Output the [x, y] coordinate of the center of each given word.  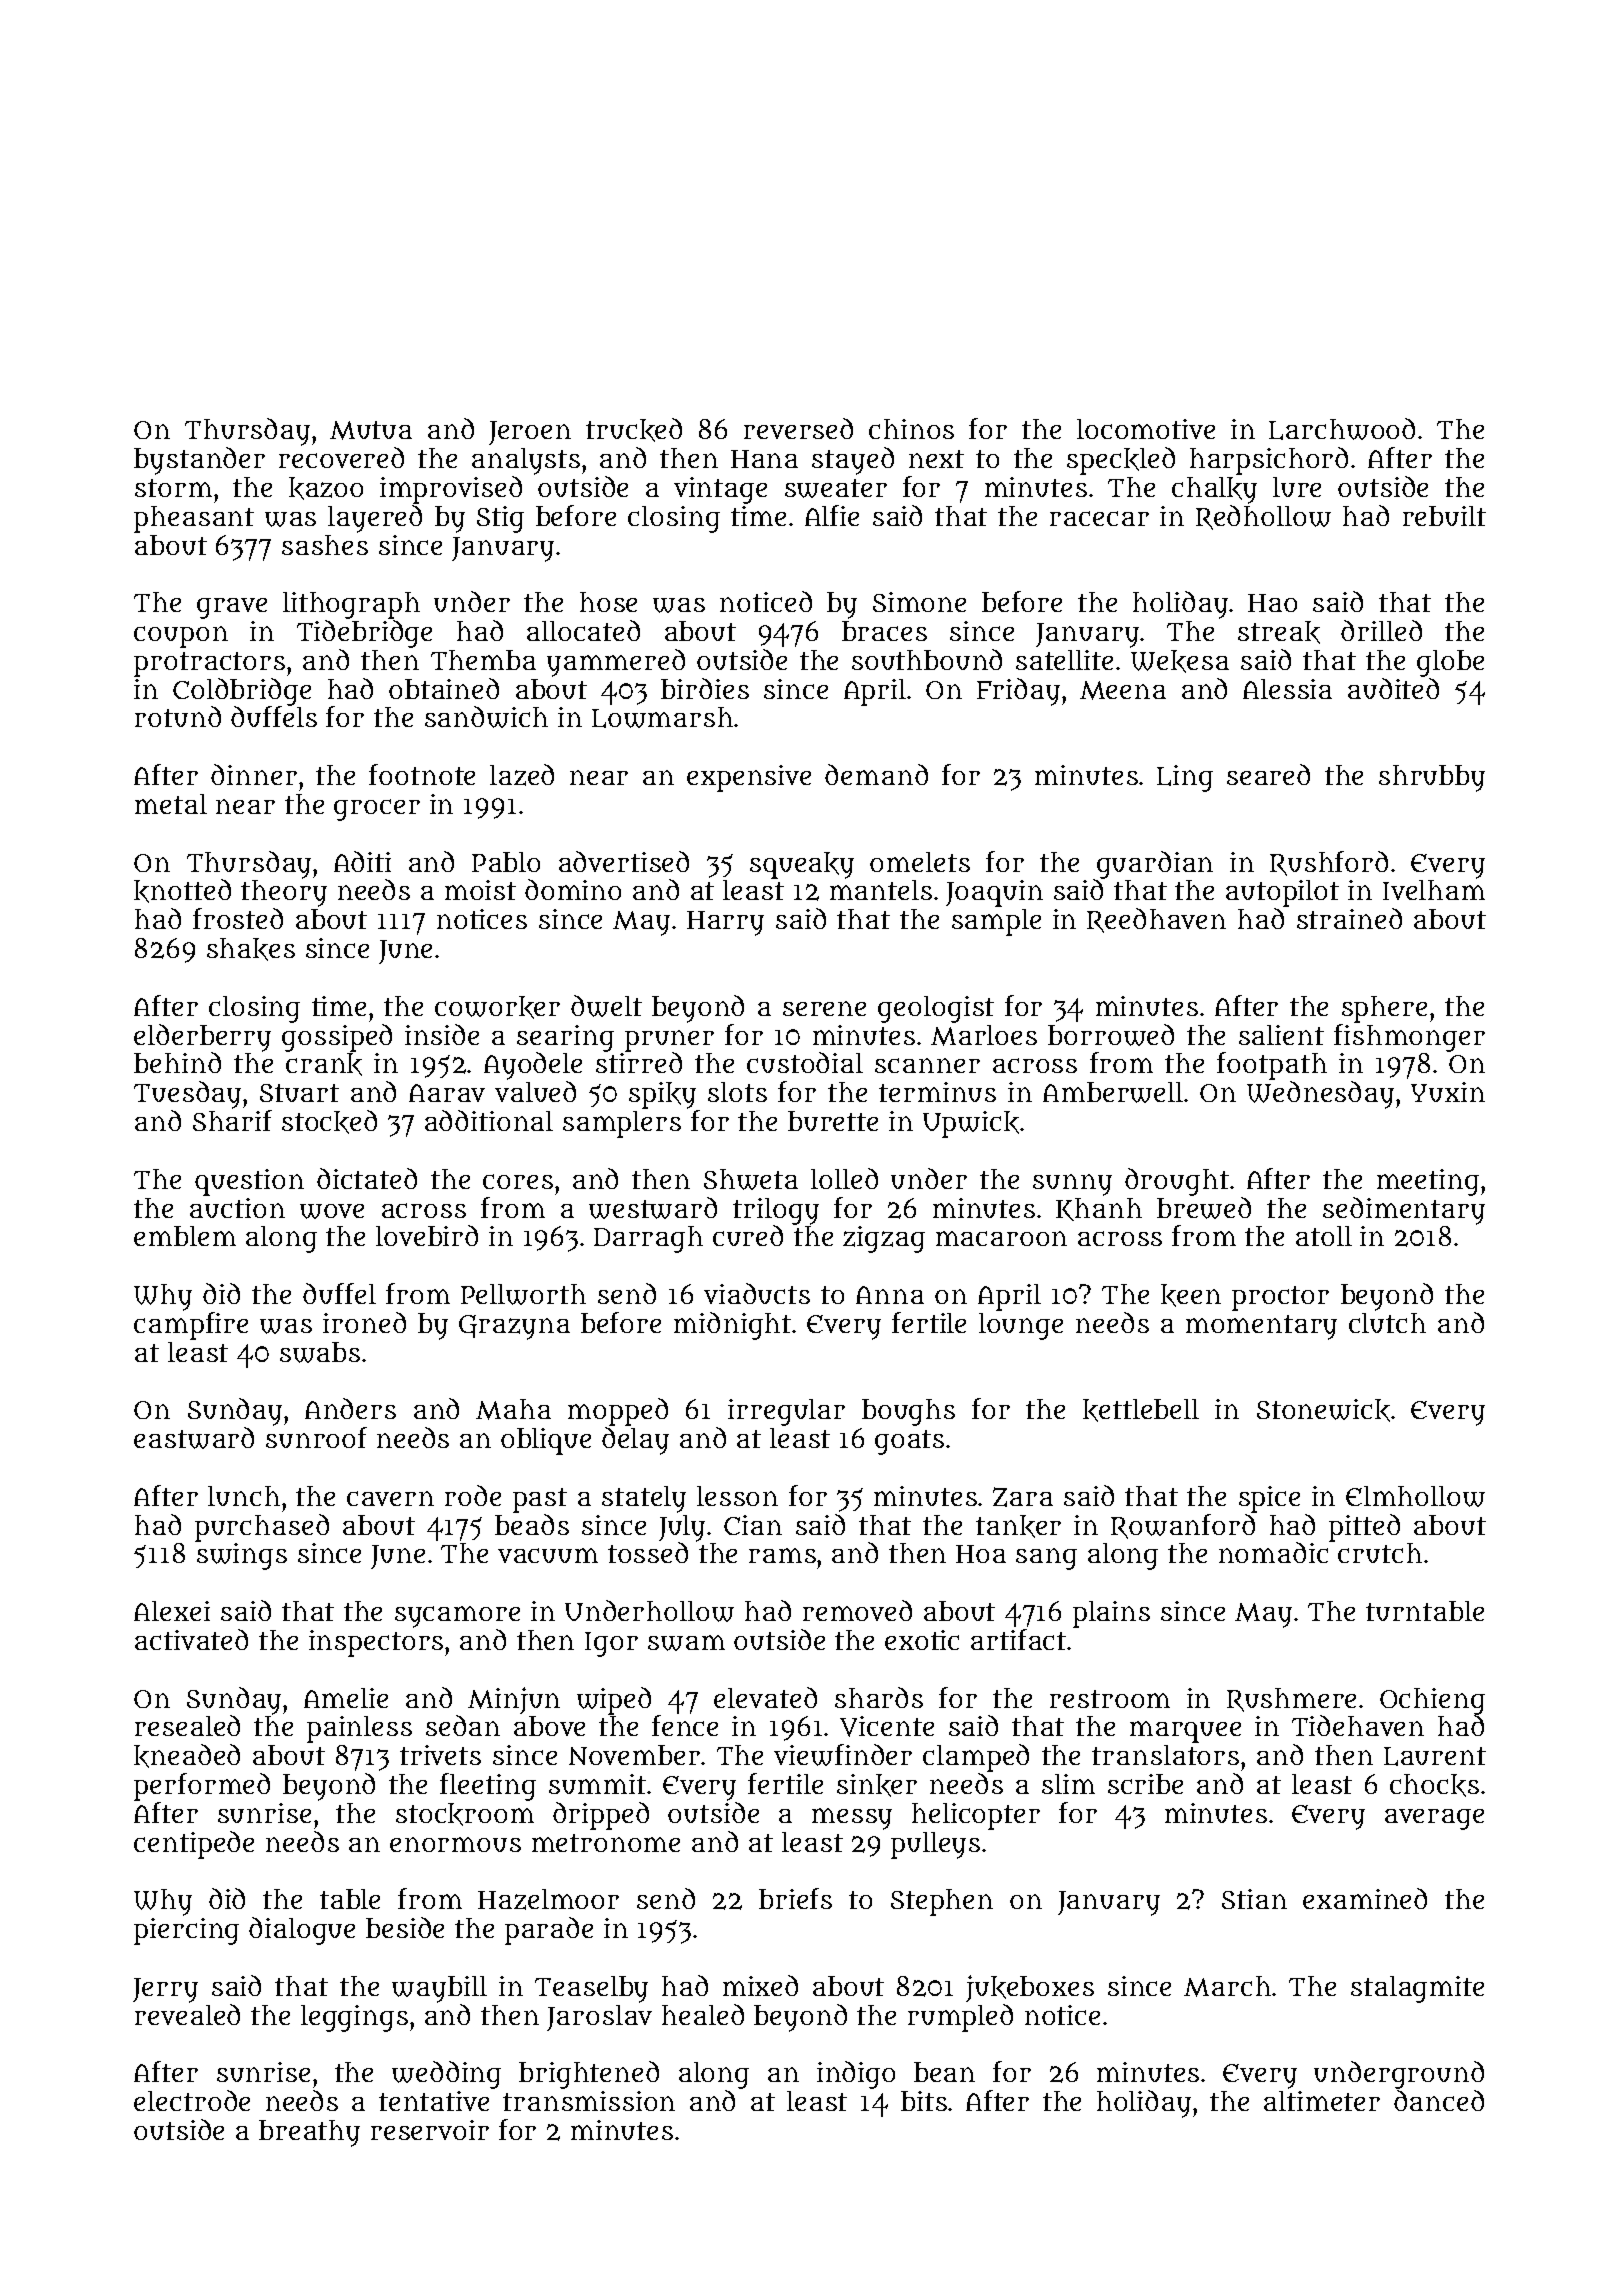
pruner [669, 1041]
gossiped [337, 1038]
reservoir [430, 2130]
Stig [500, 519]
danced [1439, 2100]
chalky [1214, 490]
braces [884, 631]
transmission [589, 2101]
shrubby [1432, 778]
